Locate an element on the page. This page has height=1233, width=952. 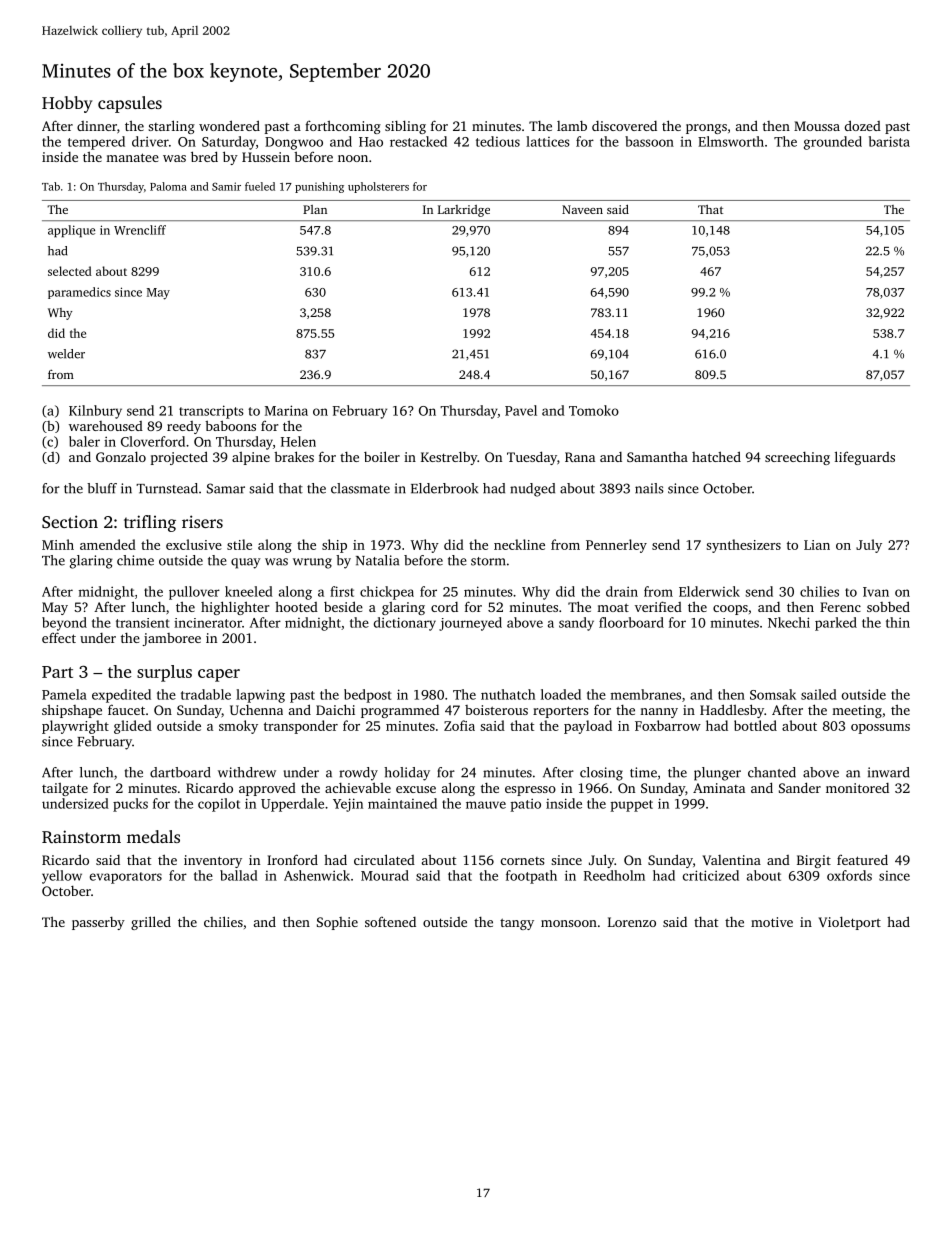
transcripts is located at coordinates (211, 412).
